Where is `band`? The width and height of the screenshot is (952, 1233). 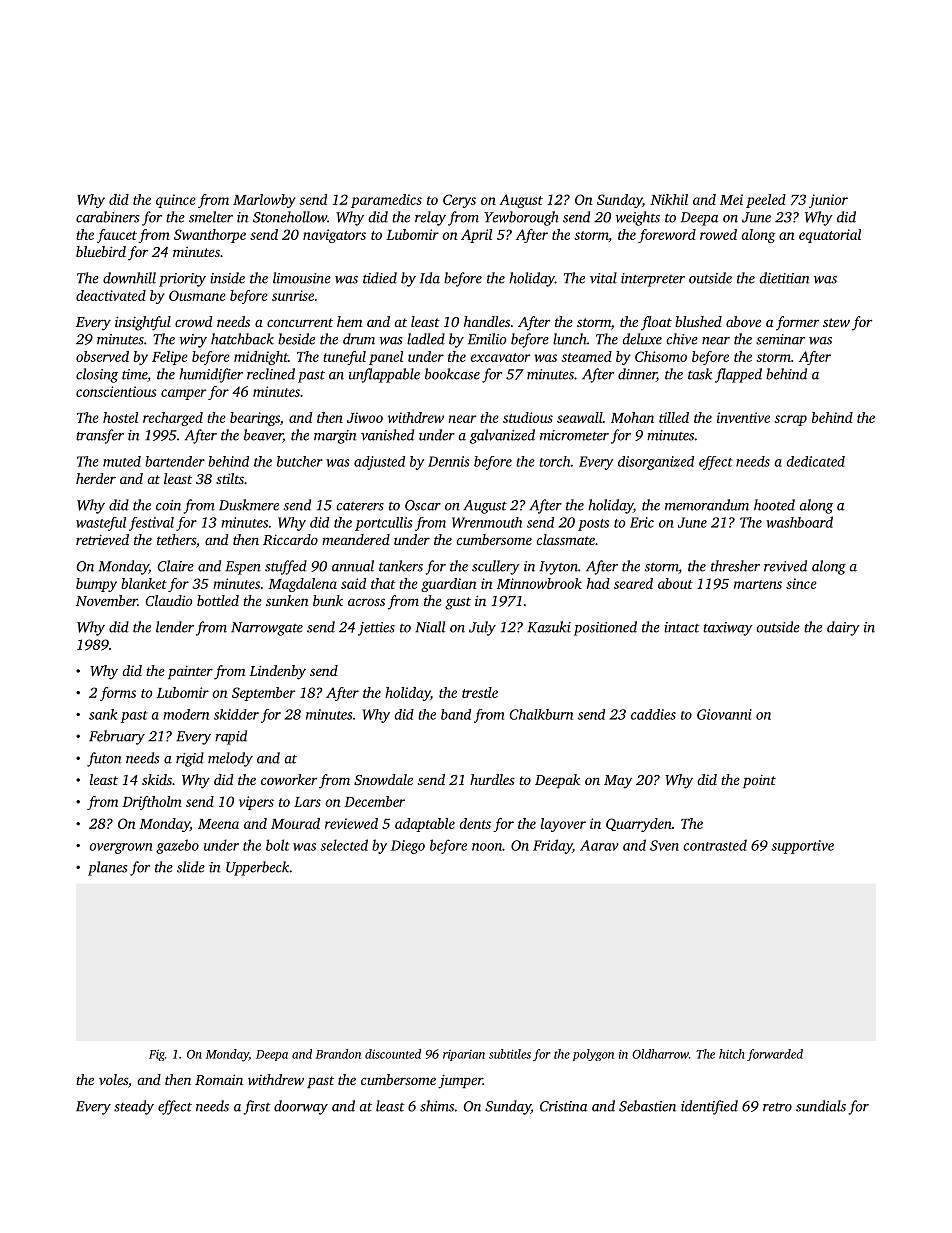
band is located at coordinates (456, 714).
